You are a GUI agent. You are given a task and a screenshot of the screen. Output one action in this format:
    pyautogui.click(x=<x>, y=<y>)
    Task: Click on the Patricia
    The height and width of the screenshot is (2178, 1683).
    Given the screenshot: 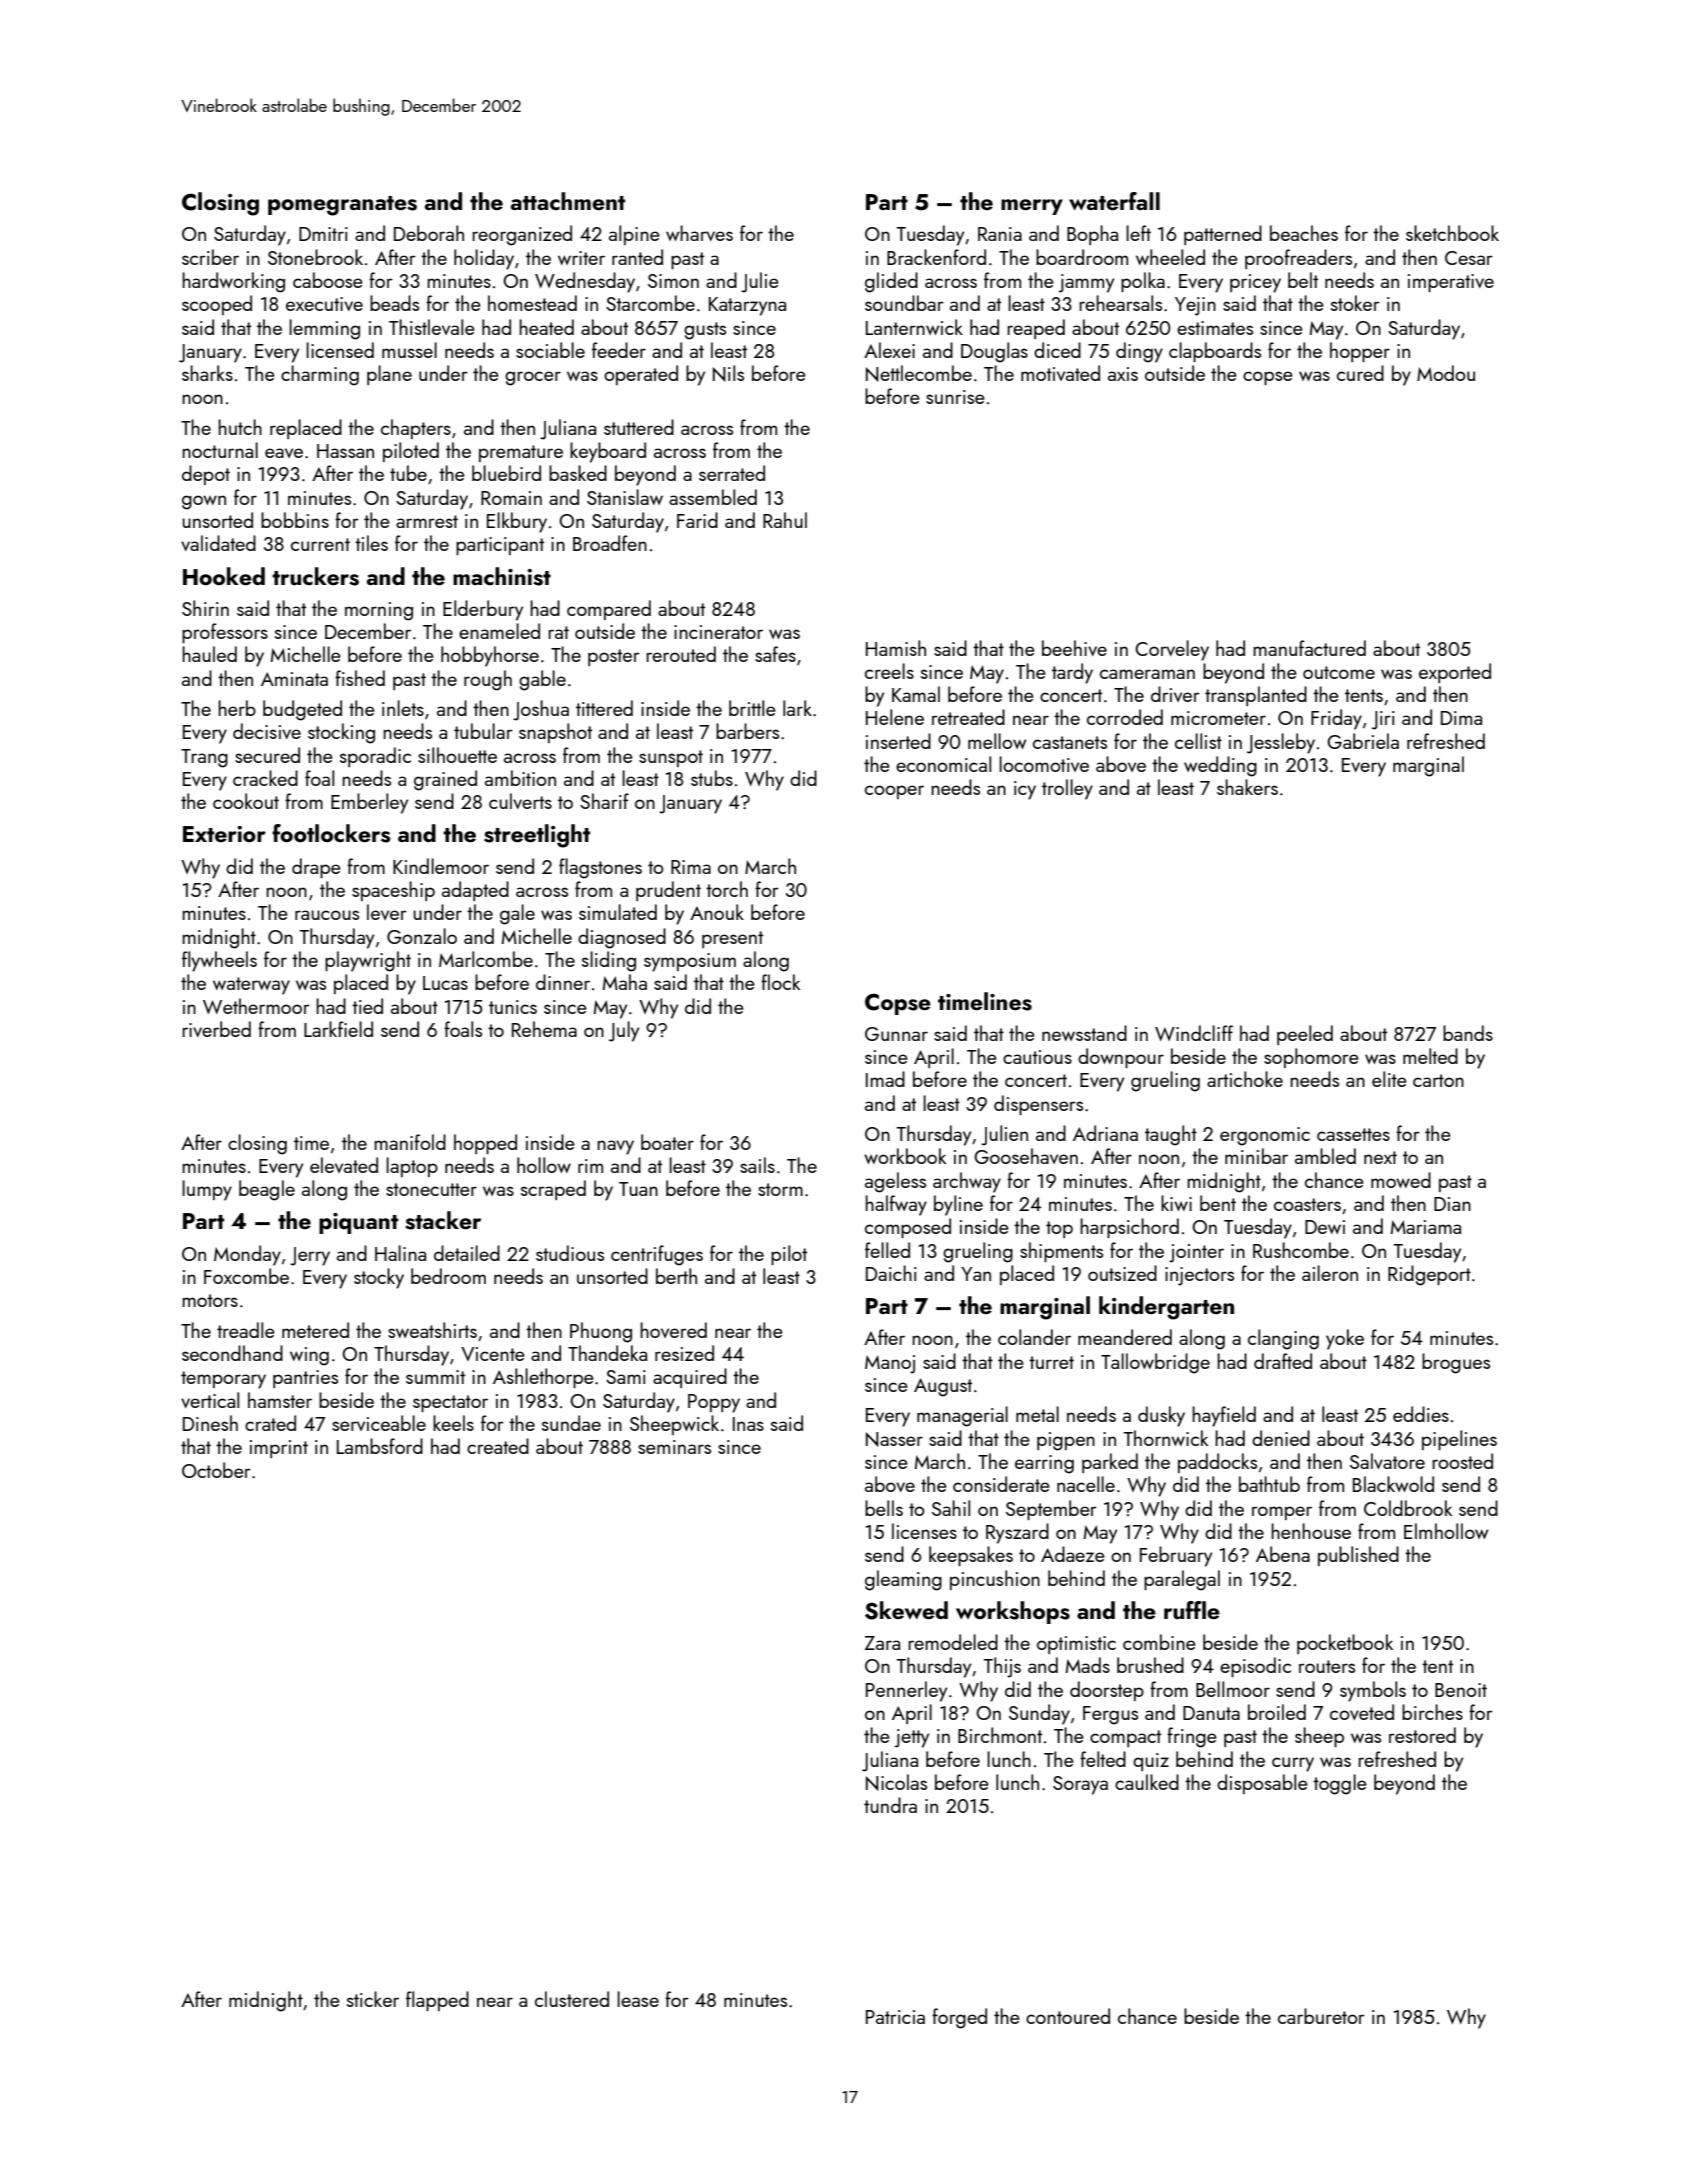 What is the action you would take?
    pyautogui.click(x=895, y=2017)
